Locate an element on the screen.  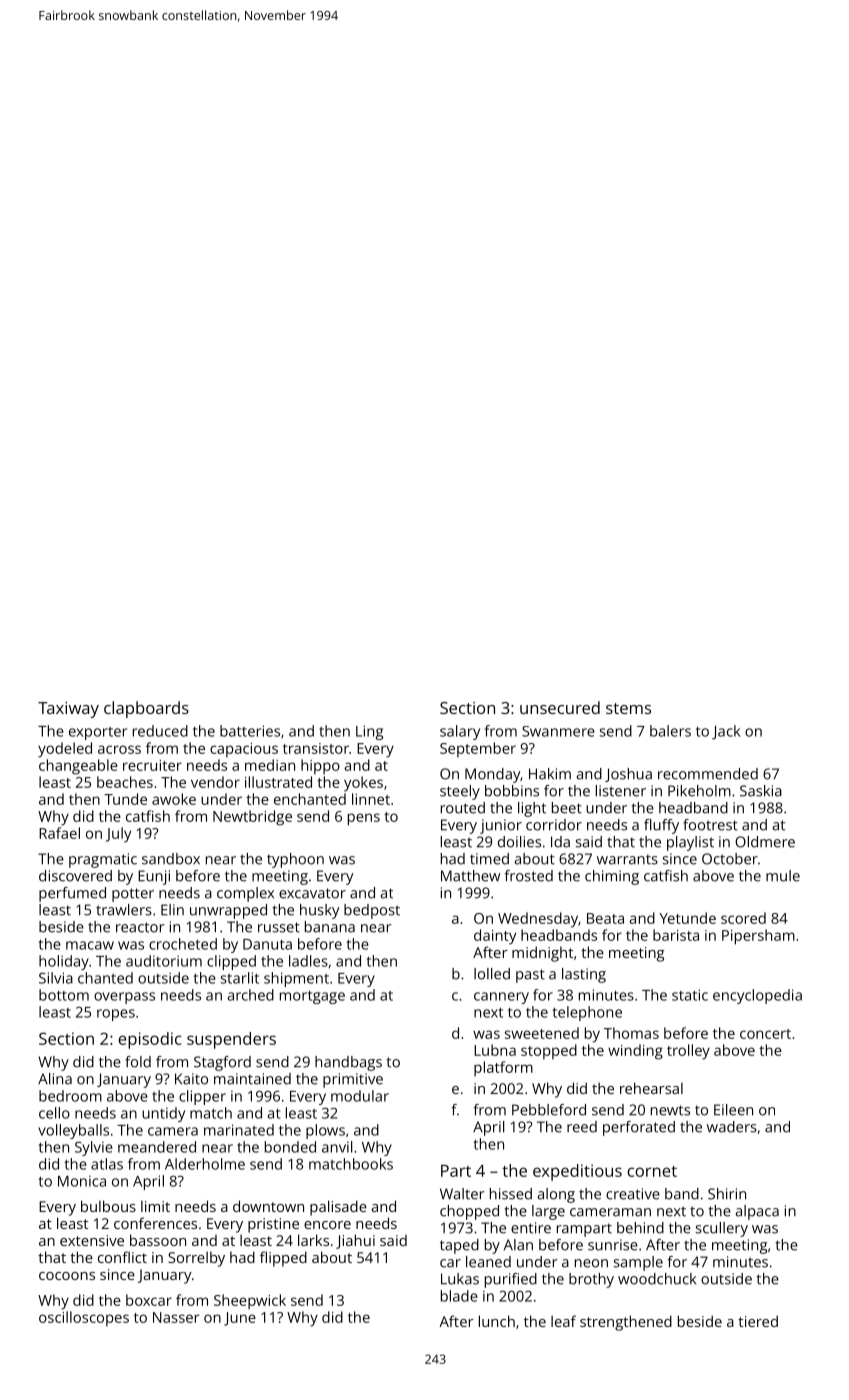
crocheted is located at coordinates (183, 944).
